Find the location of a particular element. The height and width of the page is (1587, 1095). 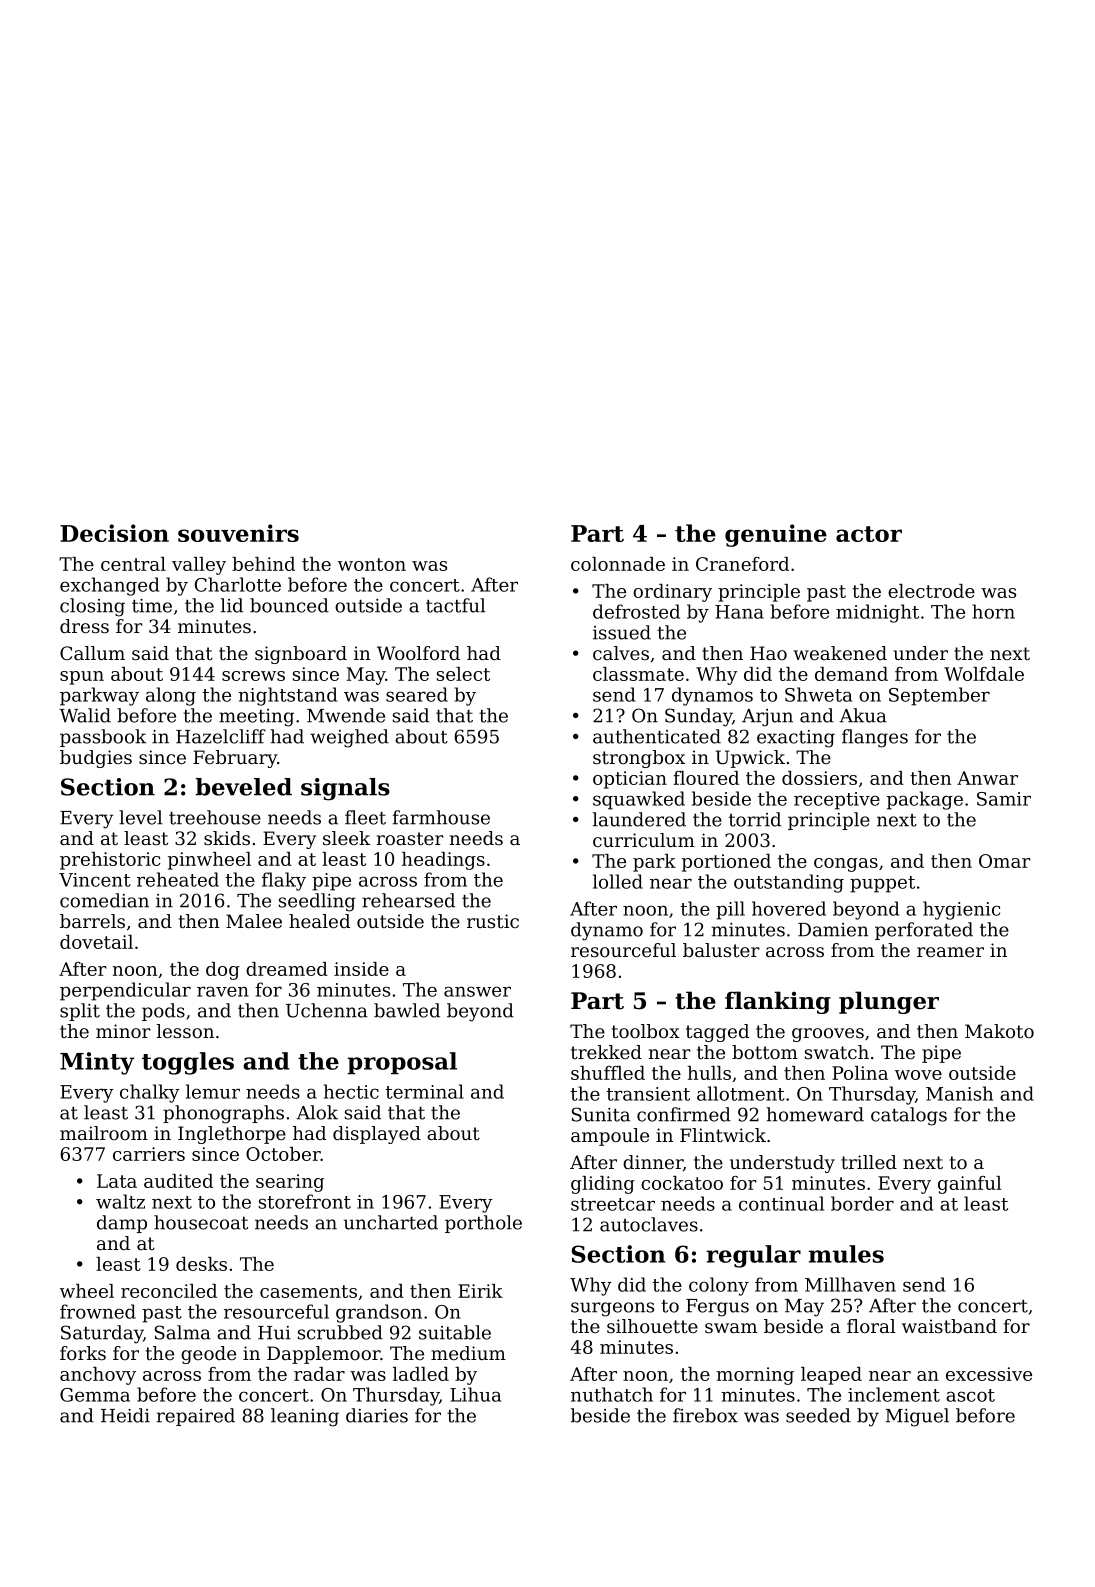

actor is located at coordinates (869, 534).
